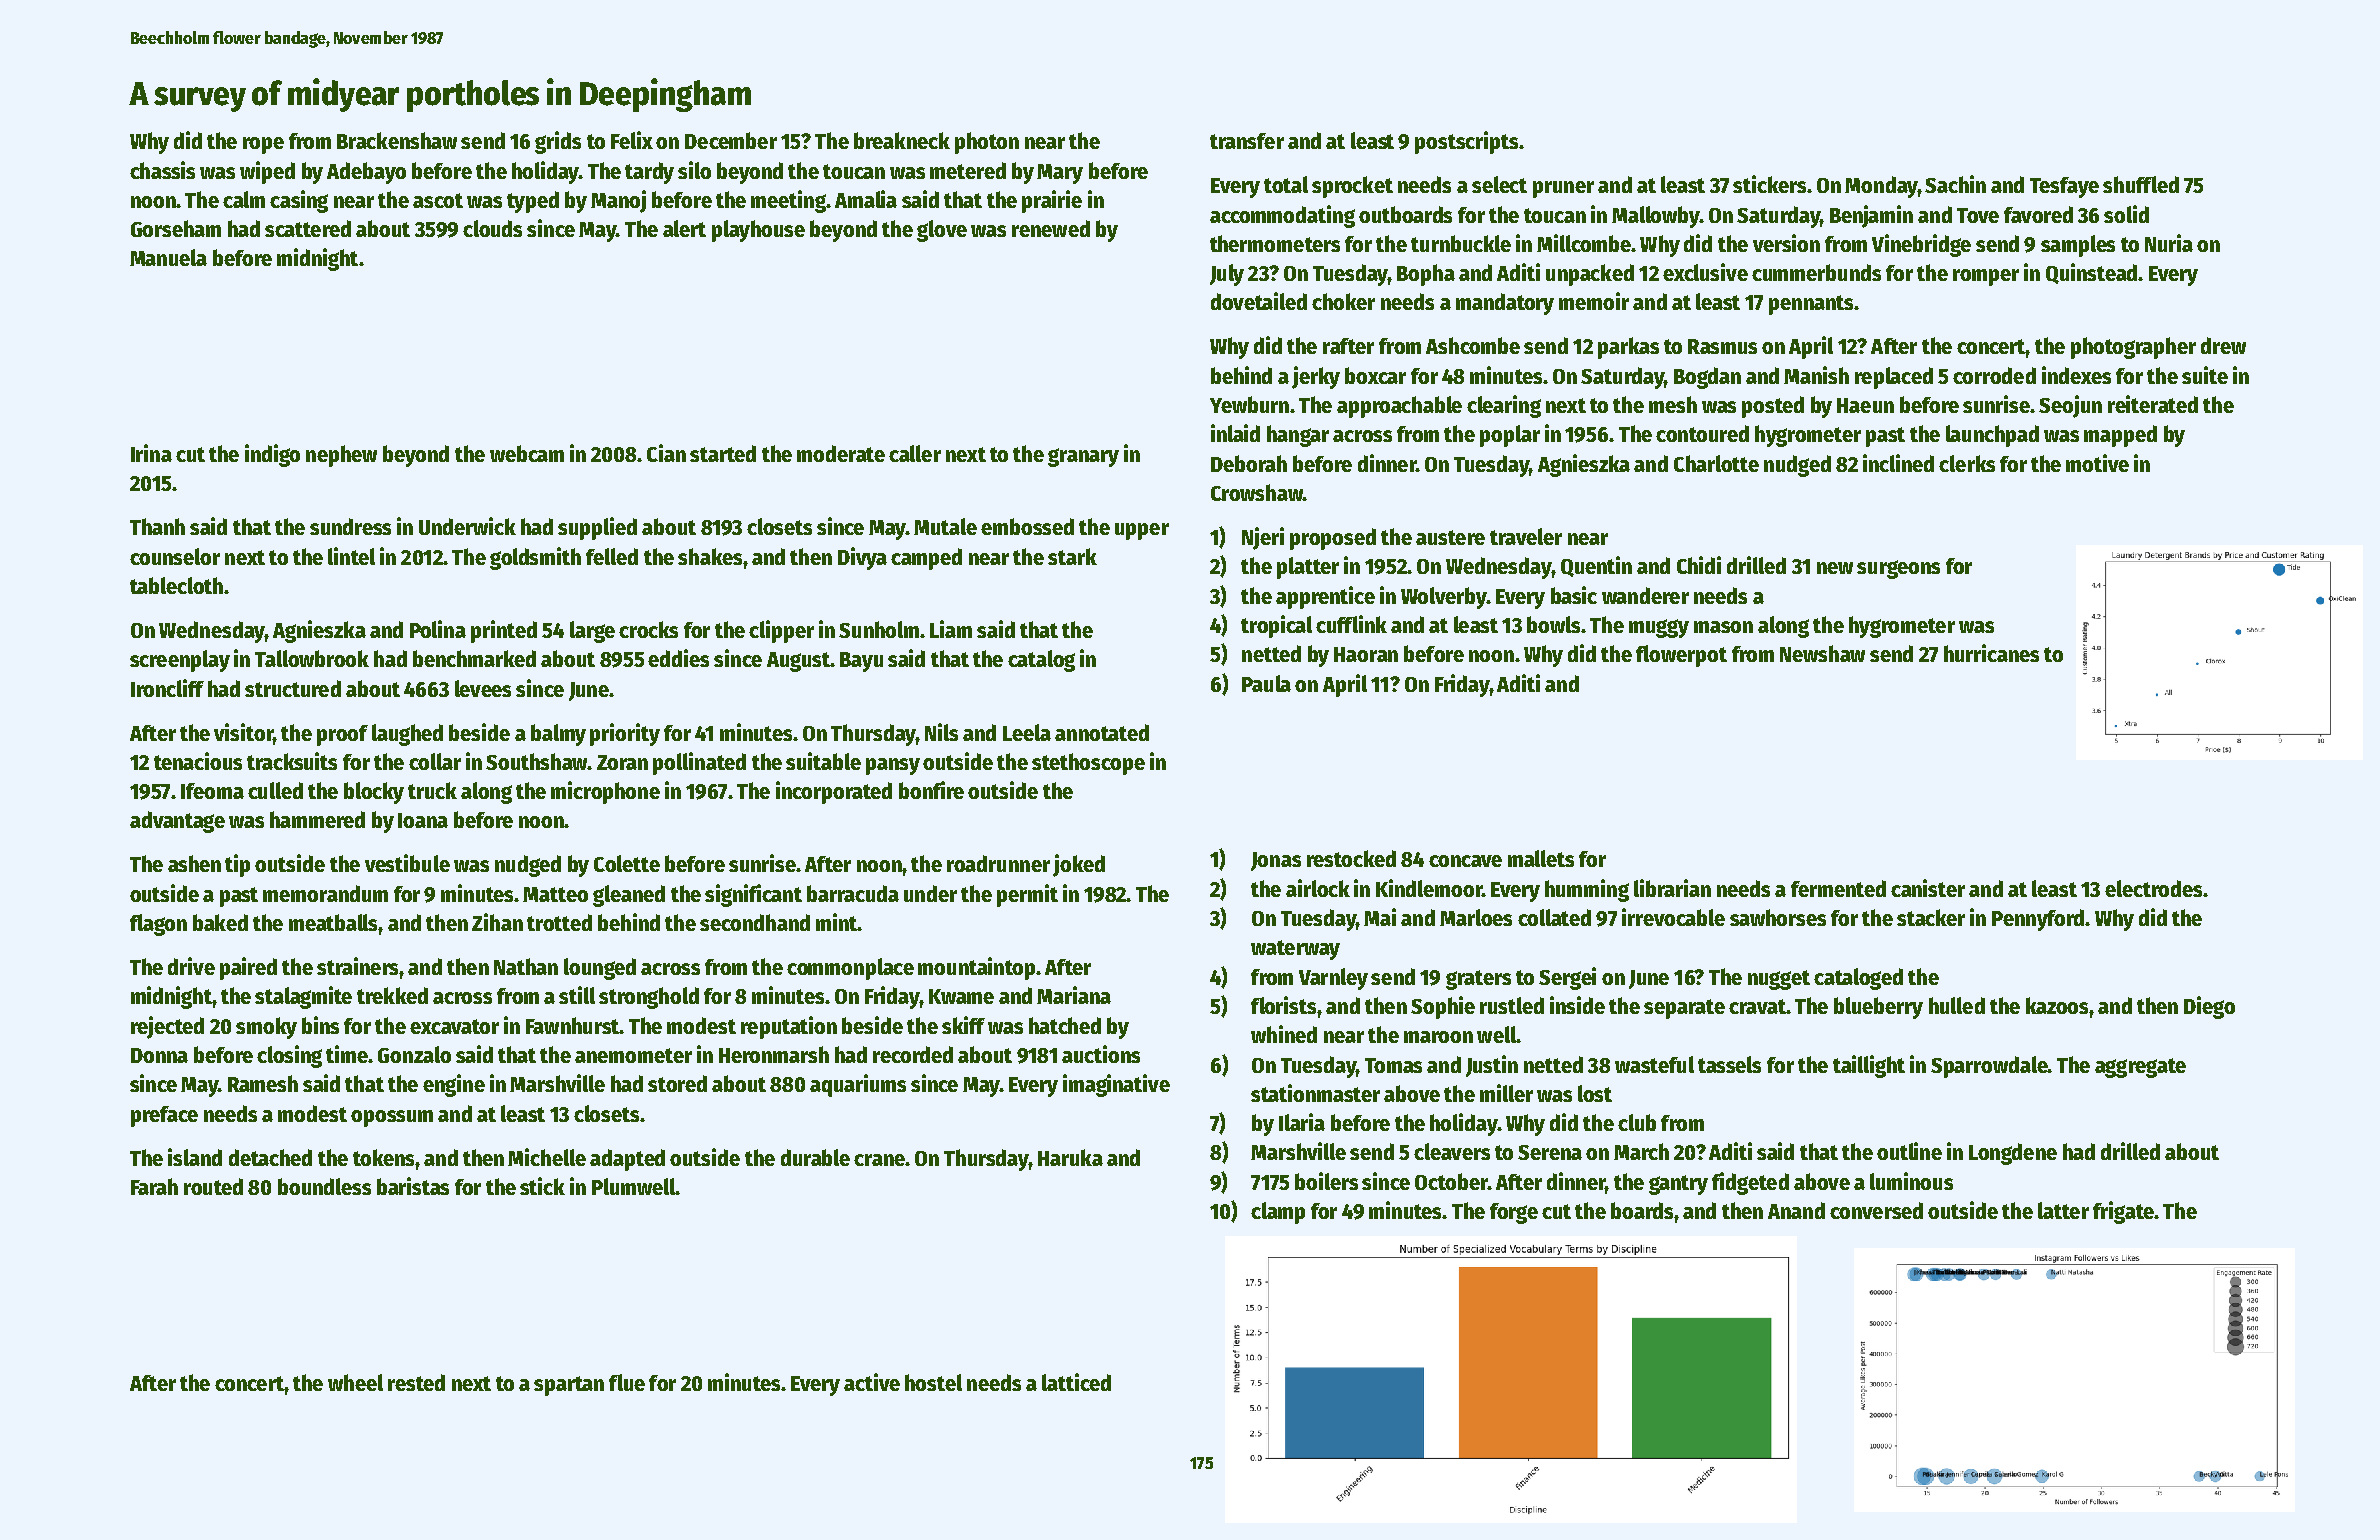 This screenshot has width=2380, height=1540. Describe the element at coordinates (2141, 184) in the screenshot. I see `shuffled` at that location.
